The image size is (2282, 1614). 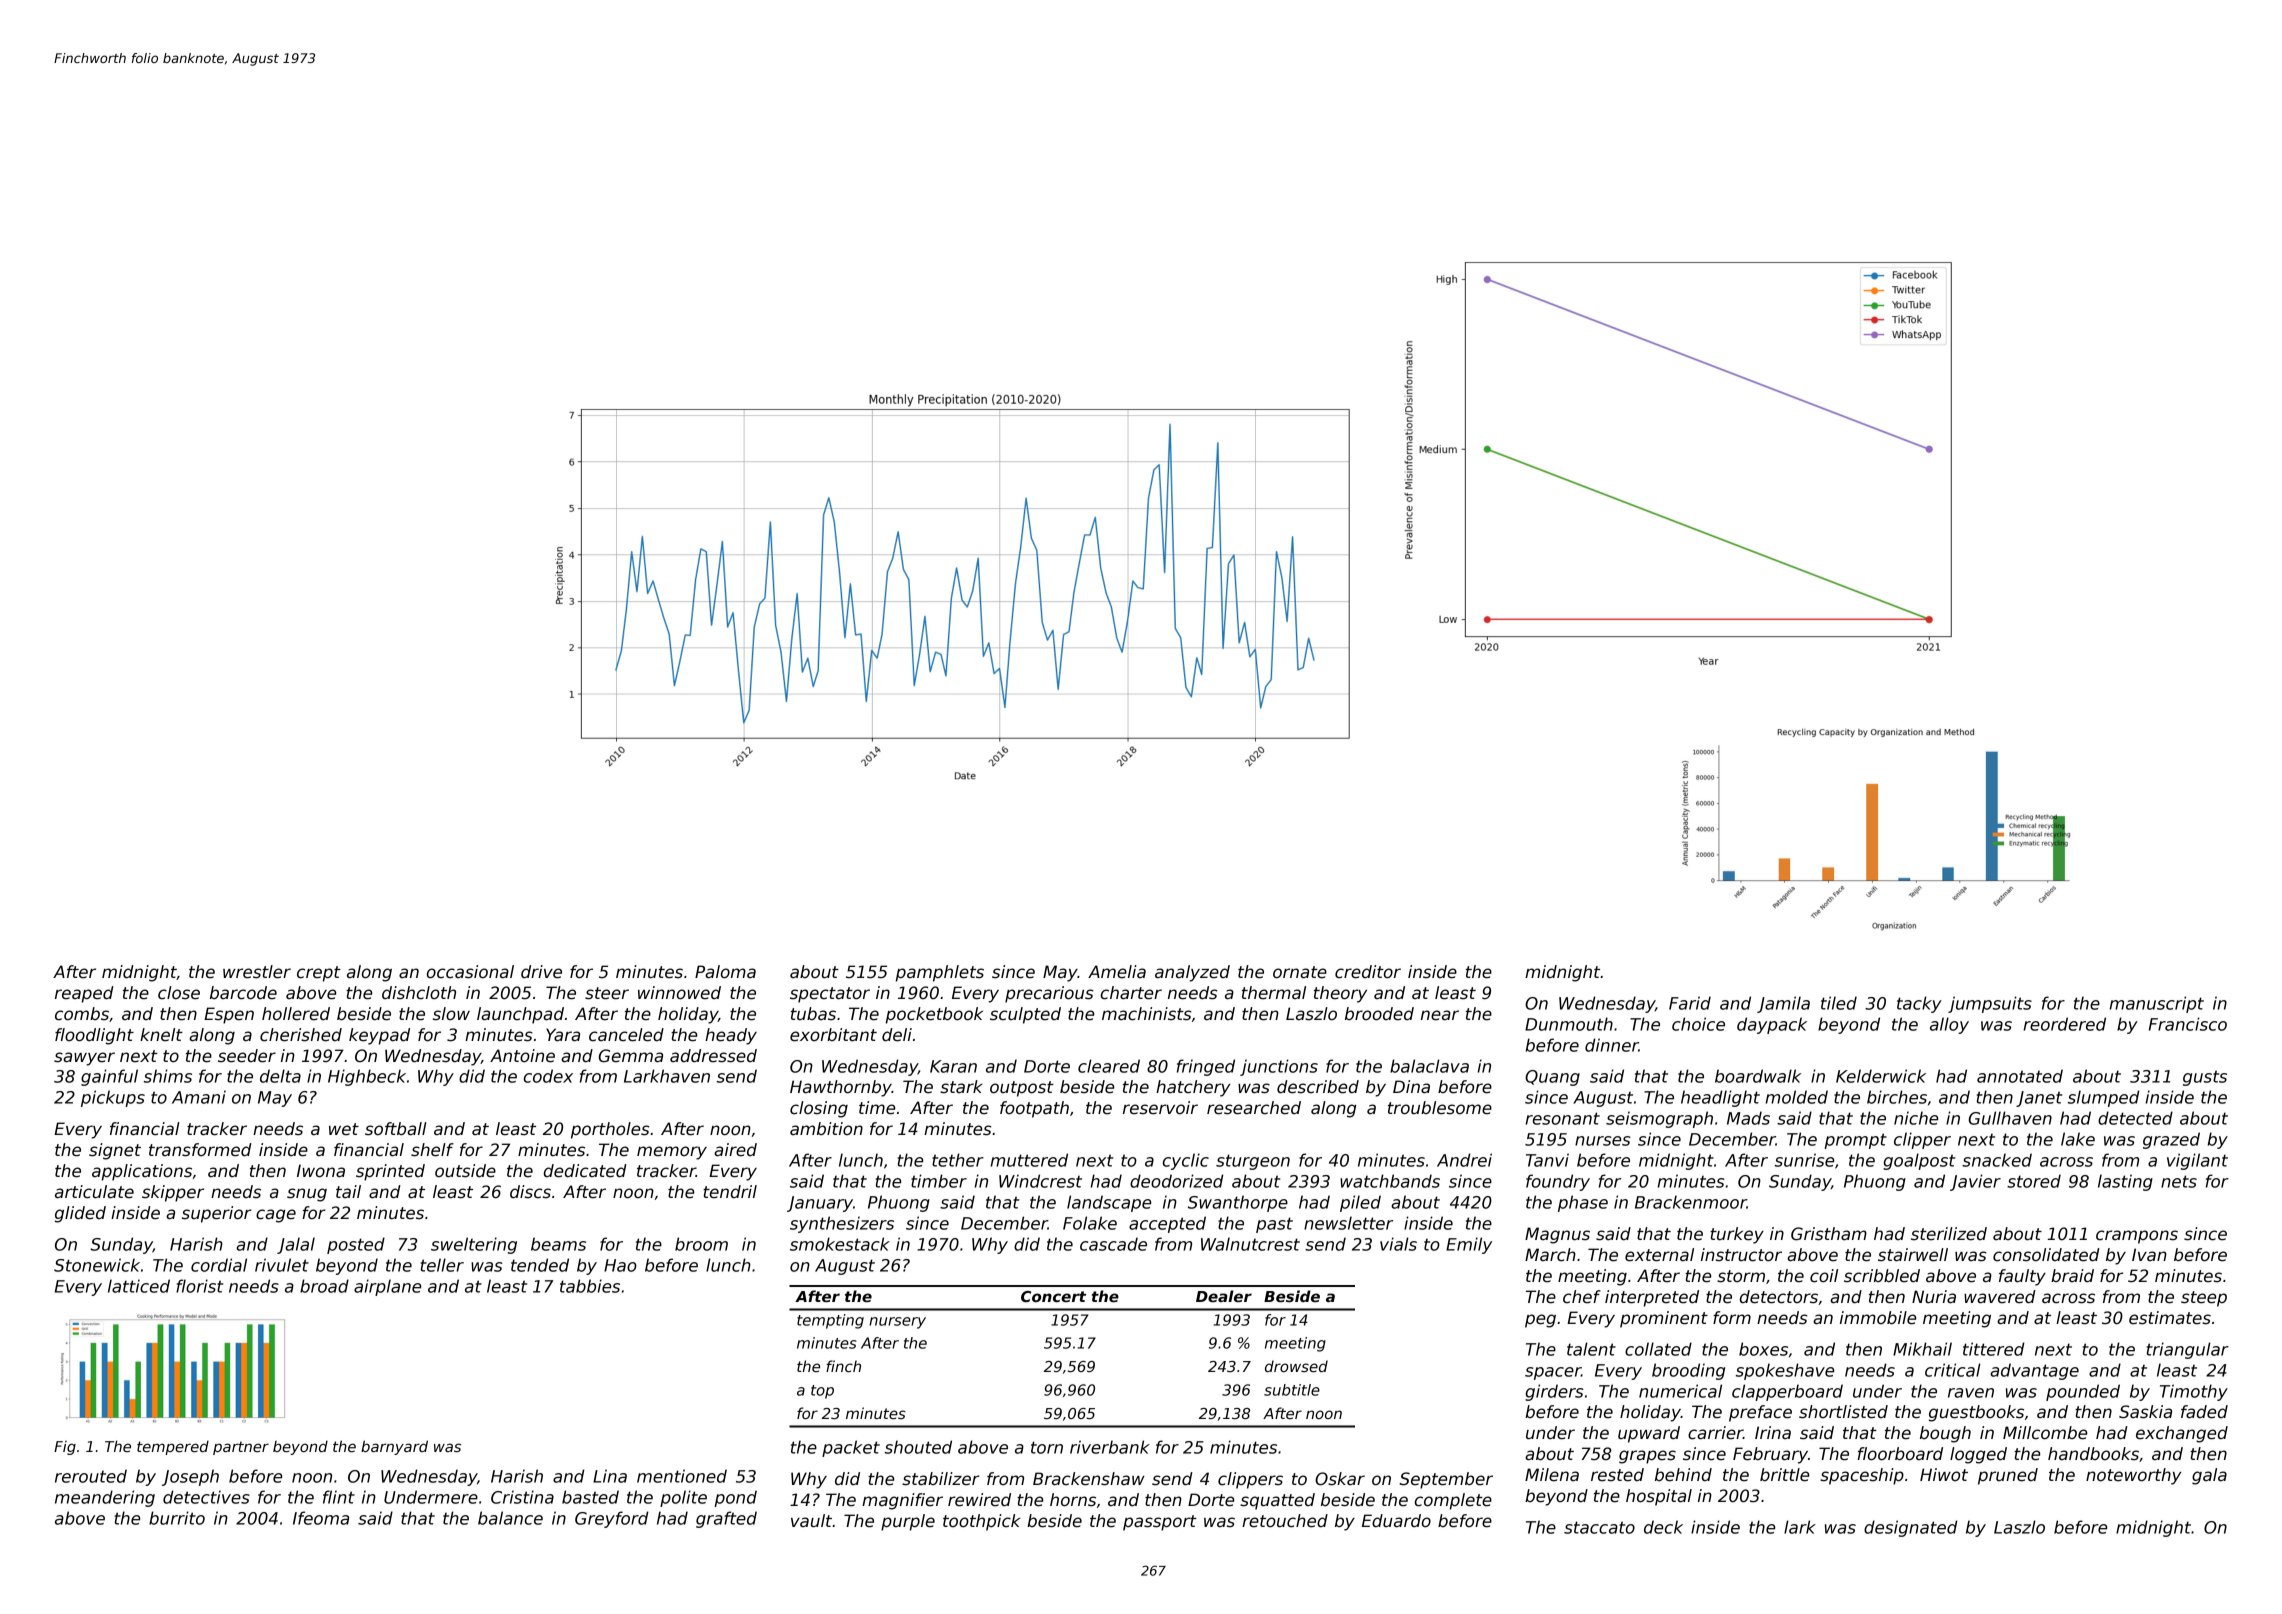 I want to click on phase, so click(x=1583, y=1203).
